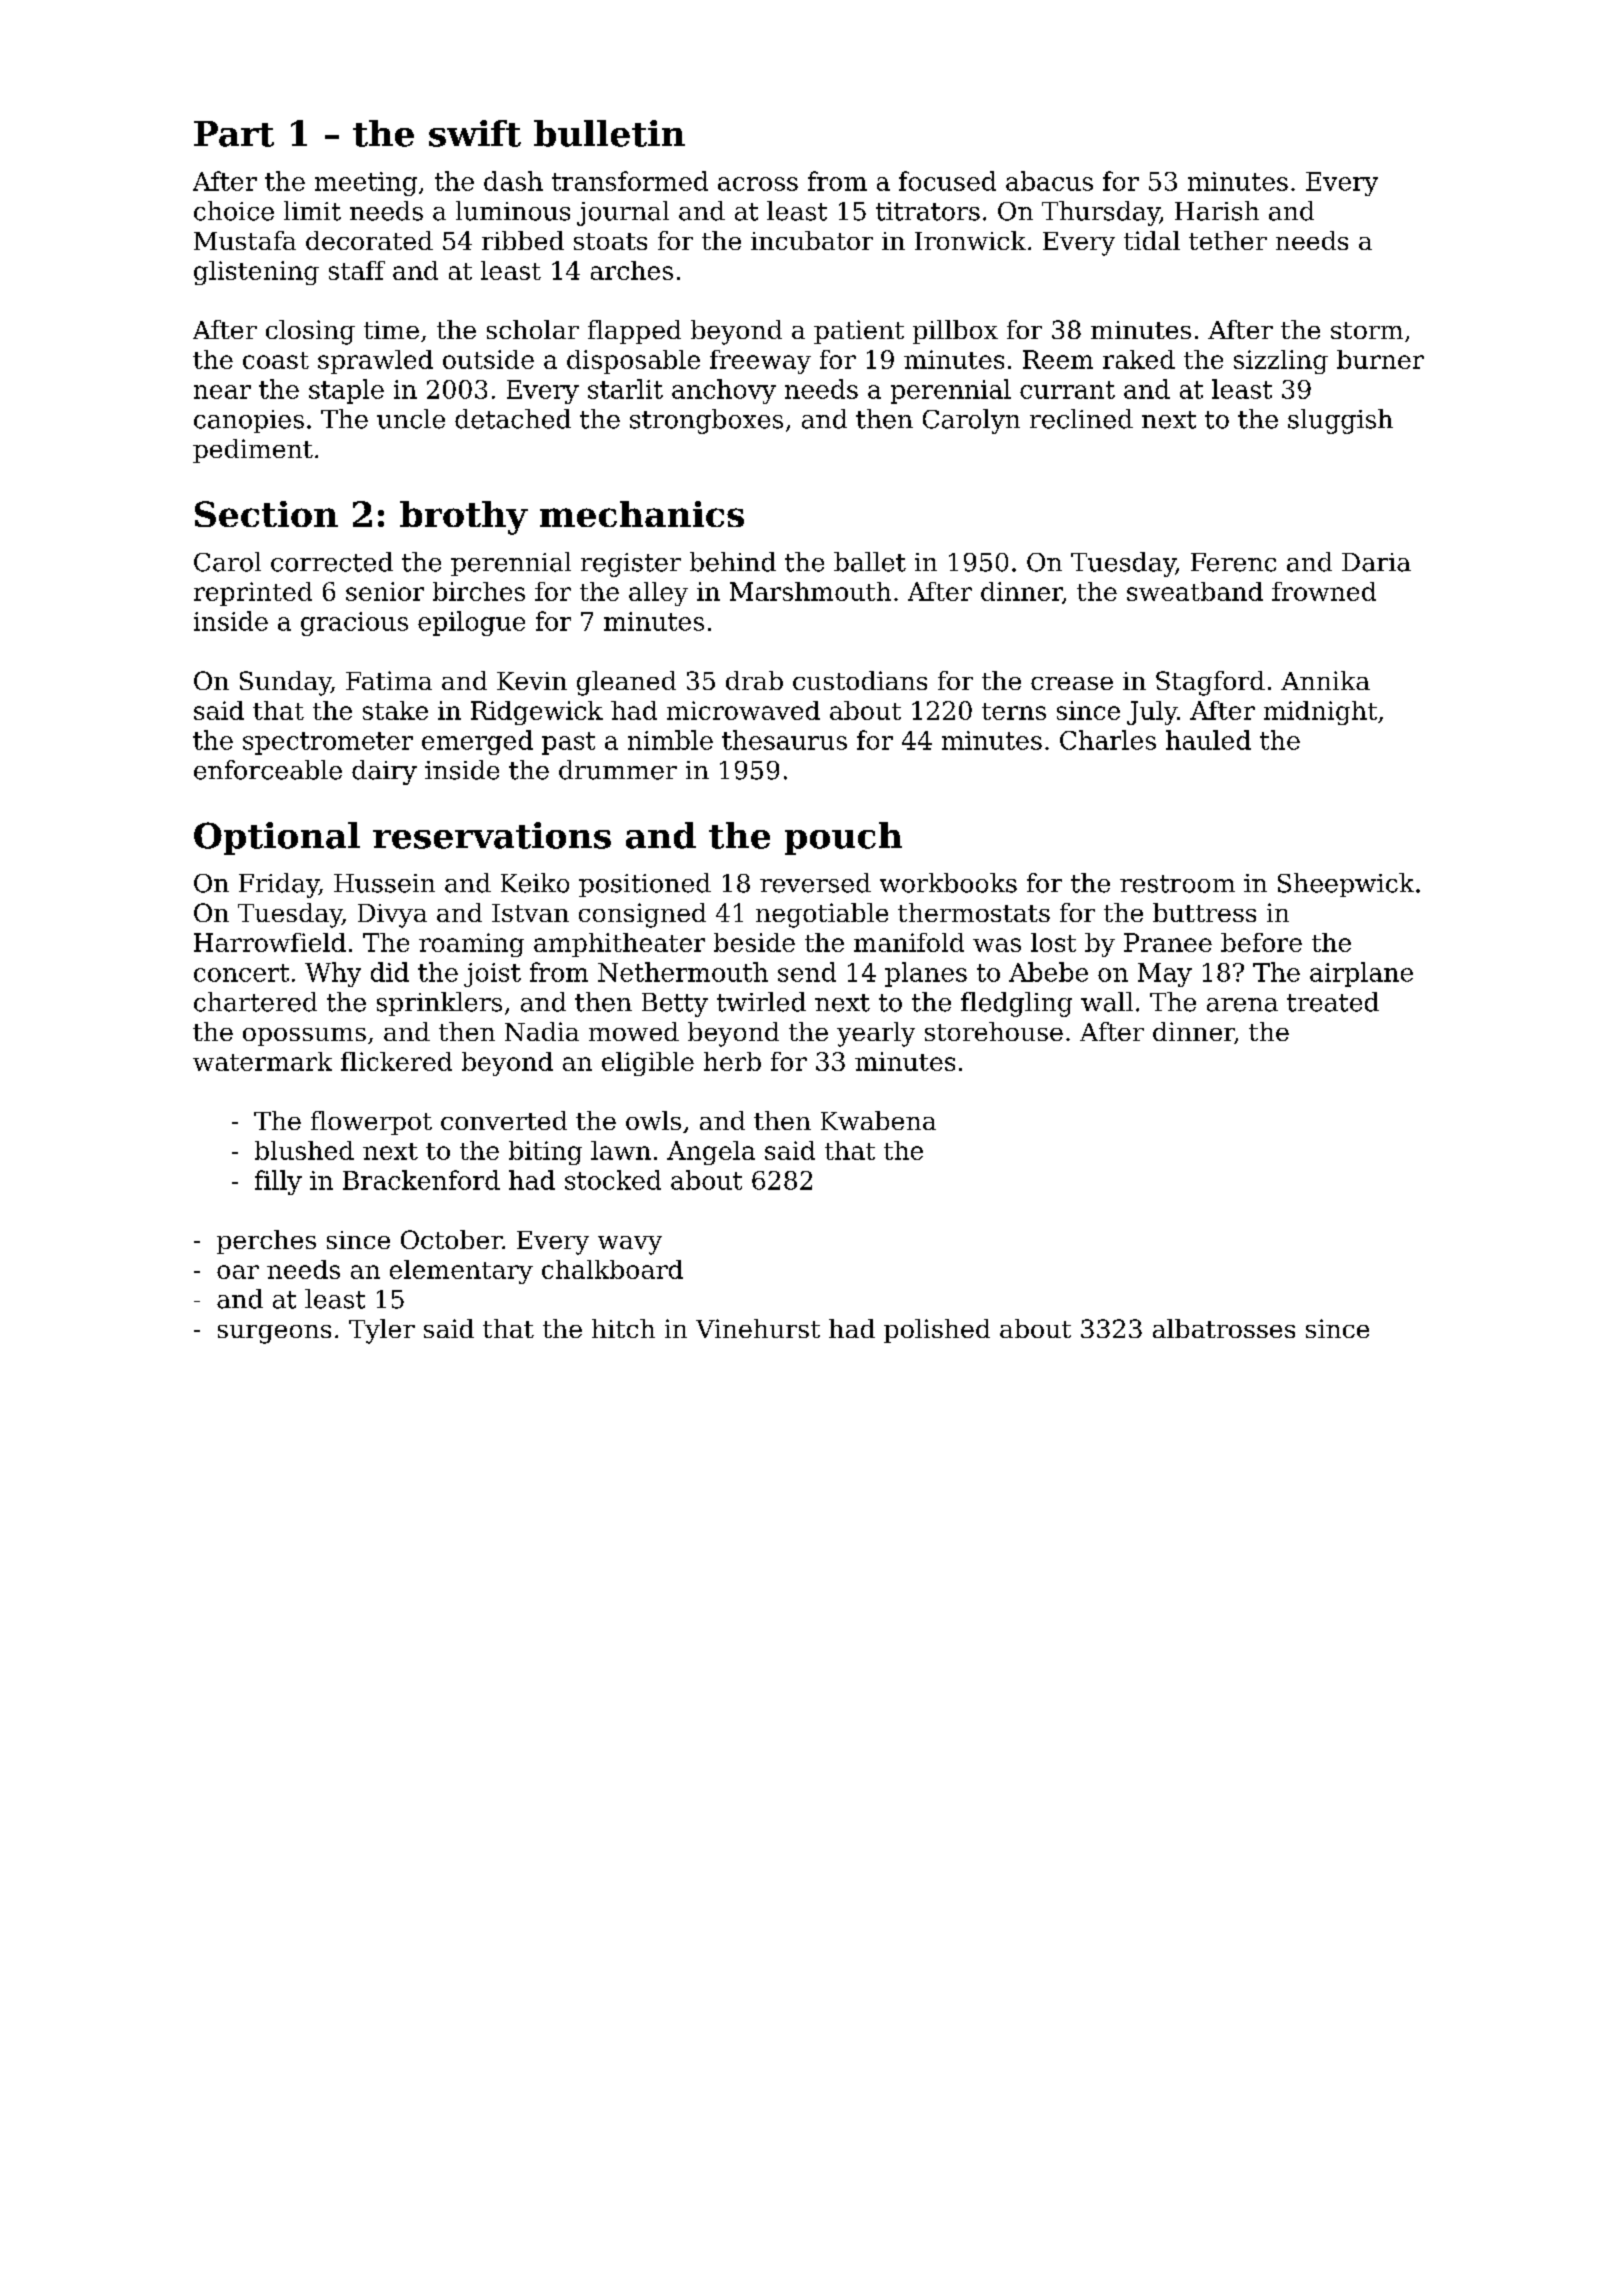 The width and height of the page is (1620, 2292). I want to click on flickered, so click(396, 1061).
